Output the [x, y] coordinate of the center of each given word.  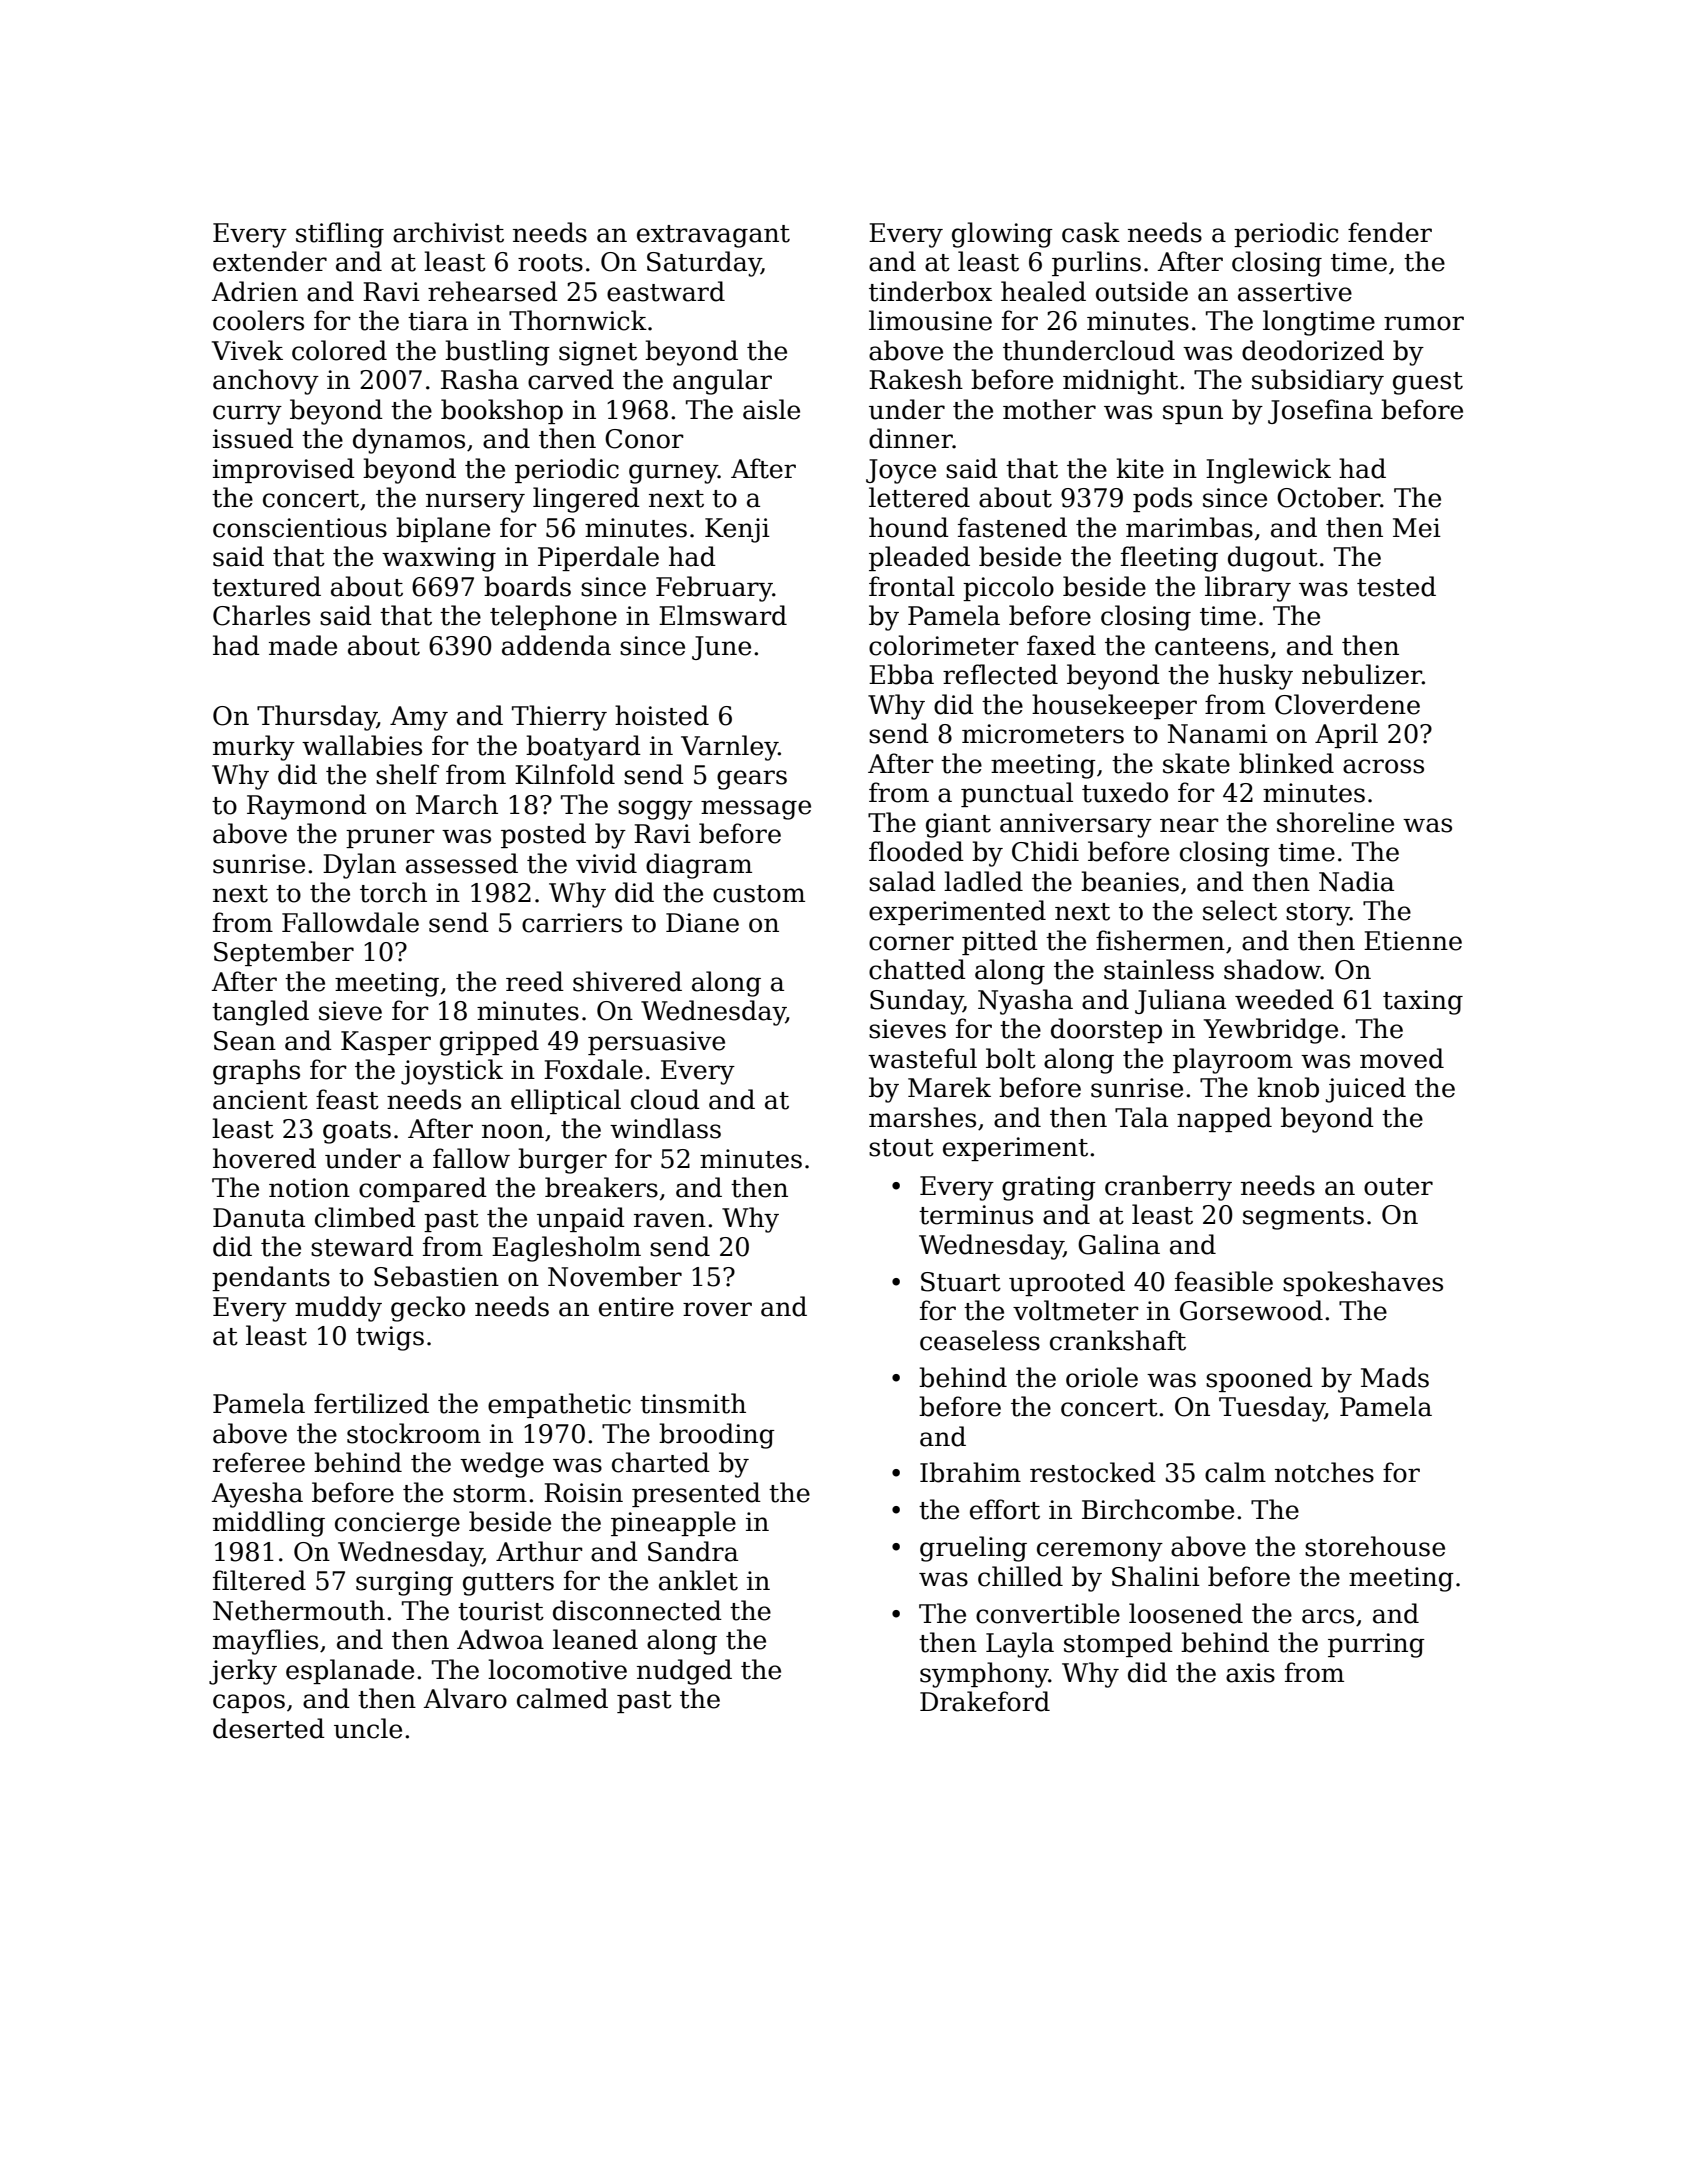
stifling [340, 235]
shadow [1272, 969]
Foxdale [593, 1069]
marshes [922, 1117]
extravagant [713, 236]
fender [1390, 232]
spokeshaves [1363, 1283]
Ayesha [257, 1495]
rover [717, 1309]
